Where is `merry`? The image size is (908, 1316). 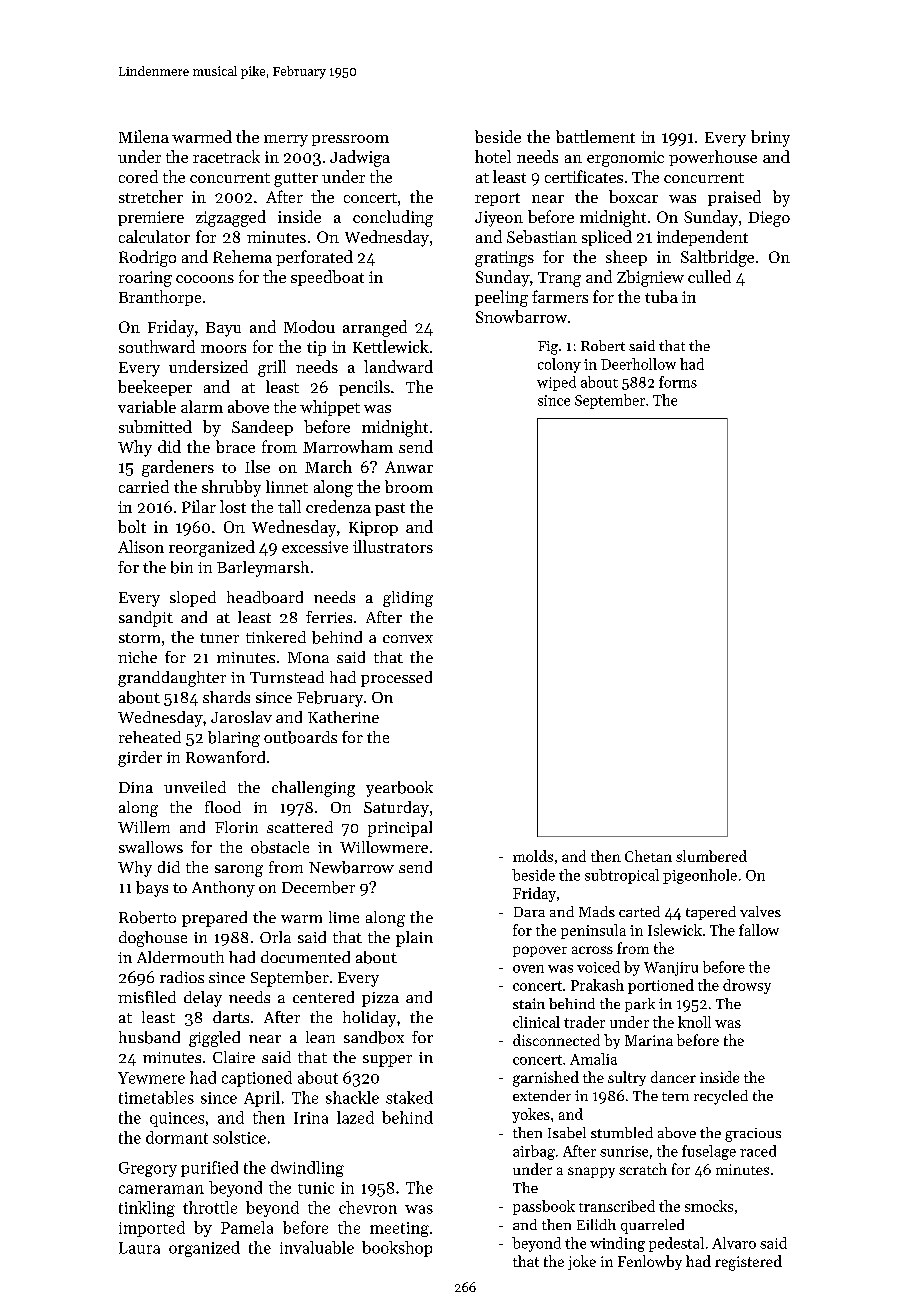
merry is located at coordinates (286, 141).
